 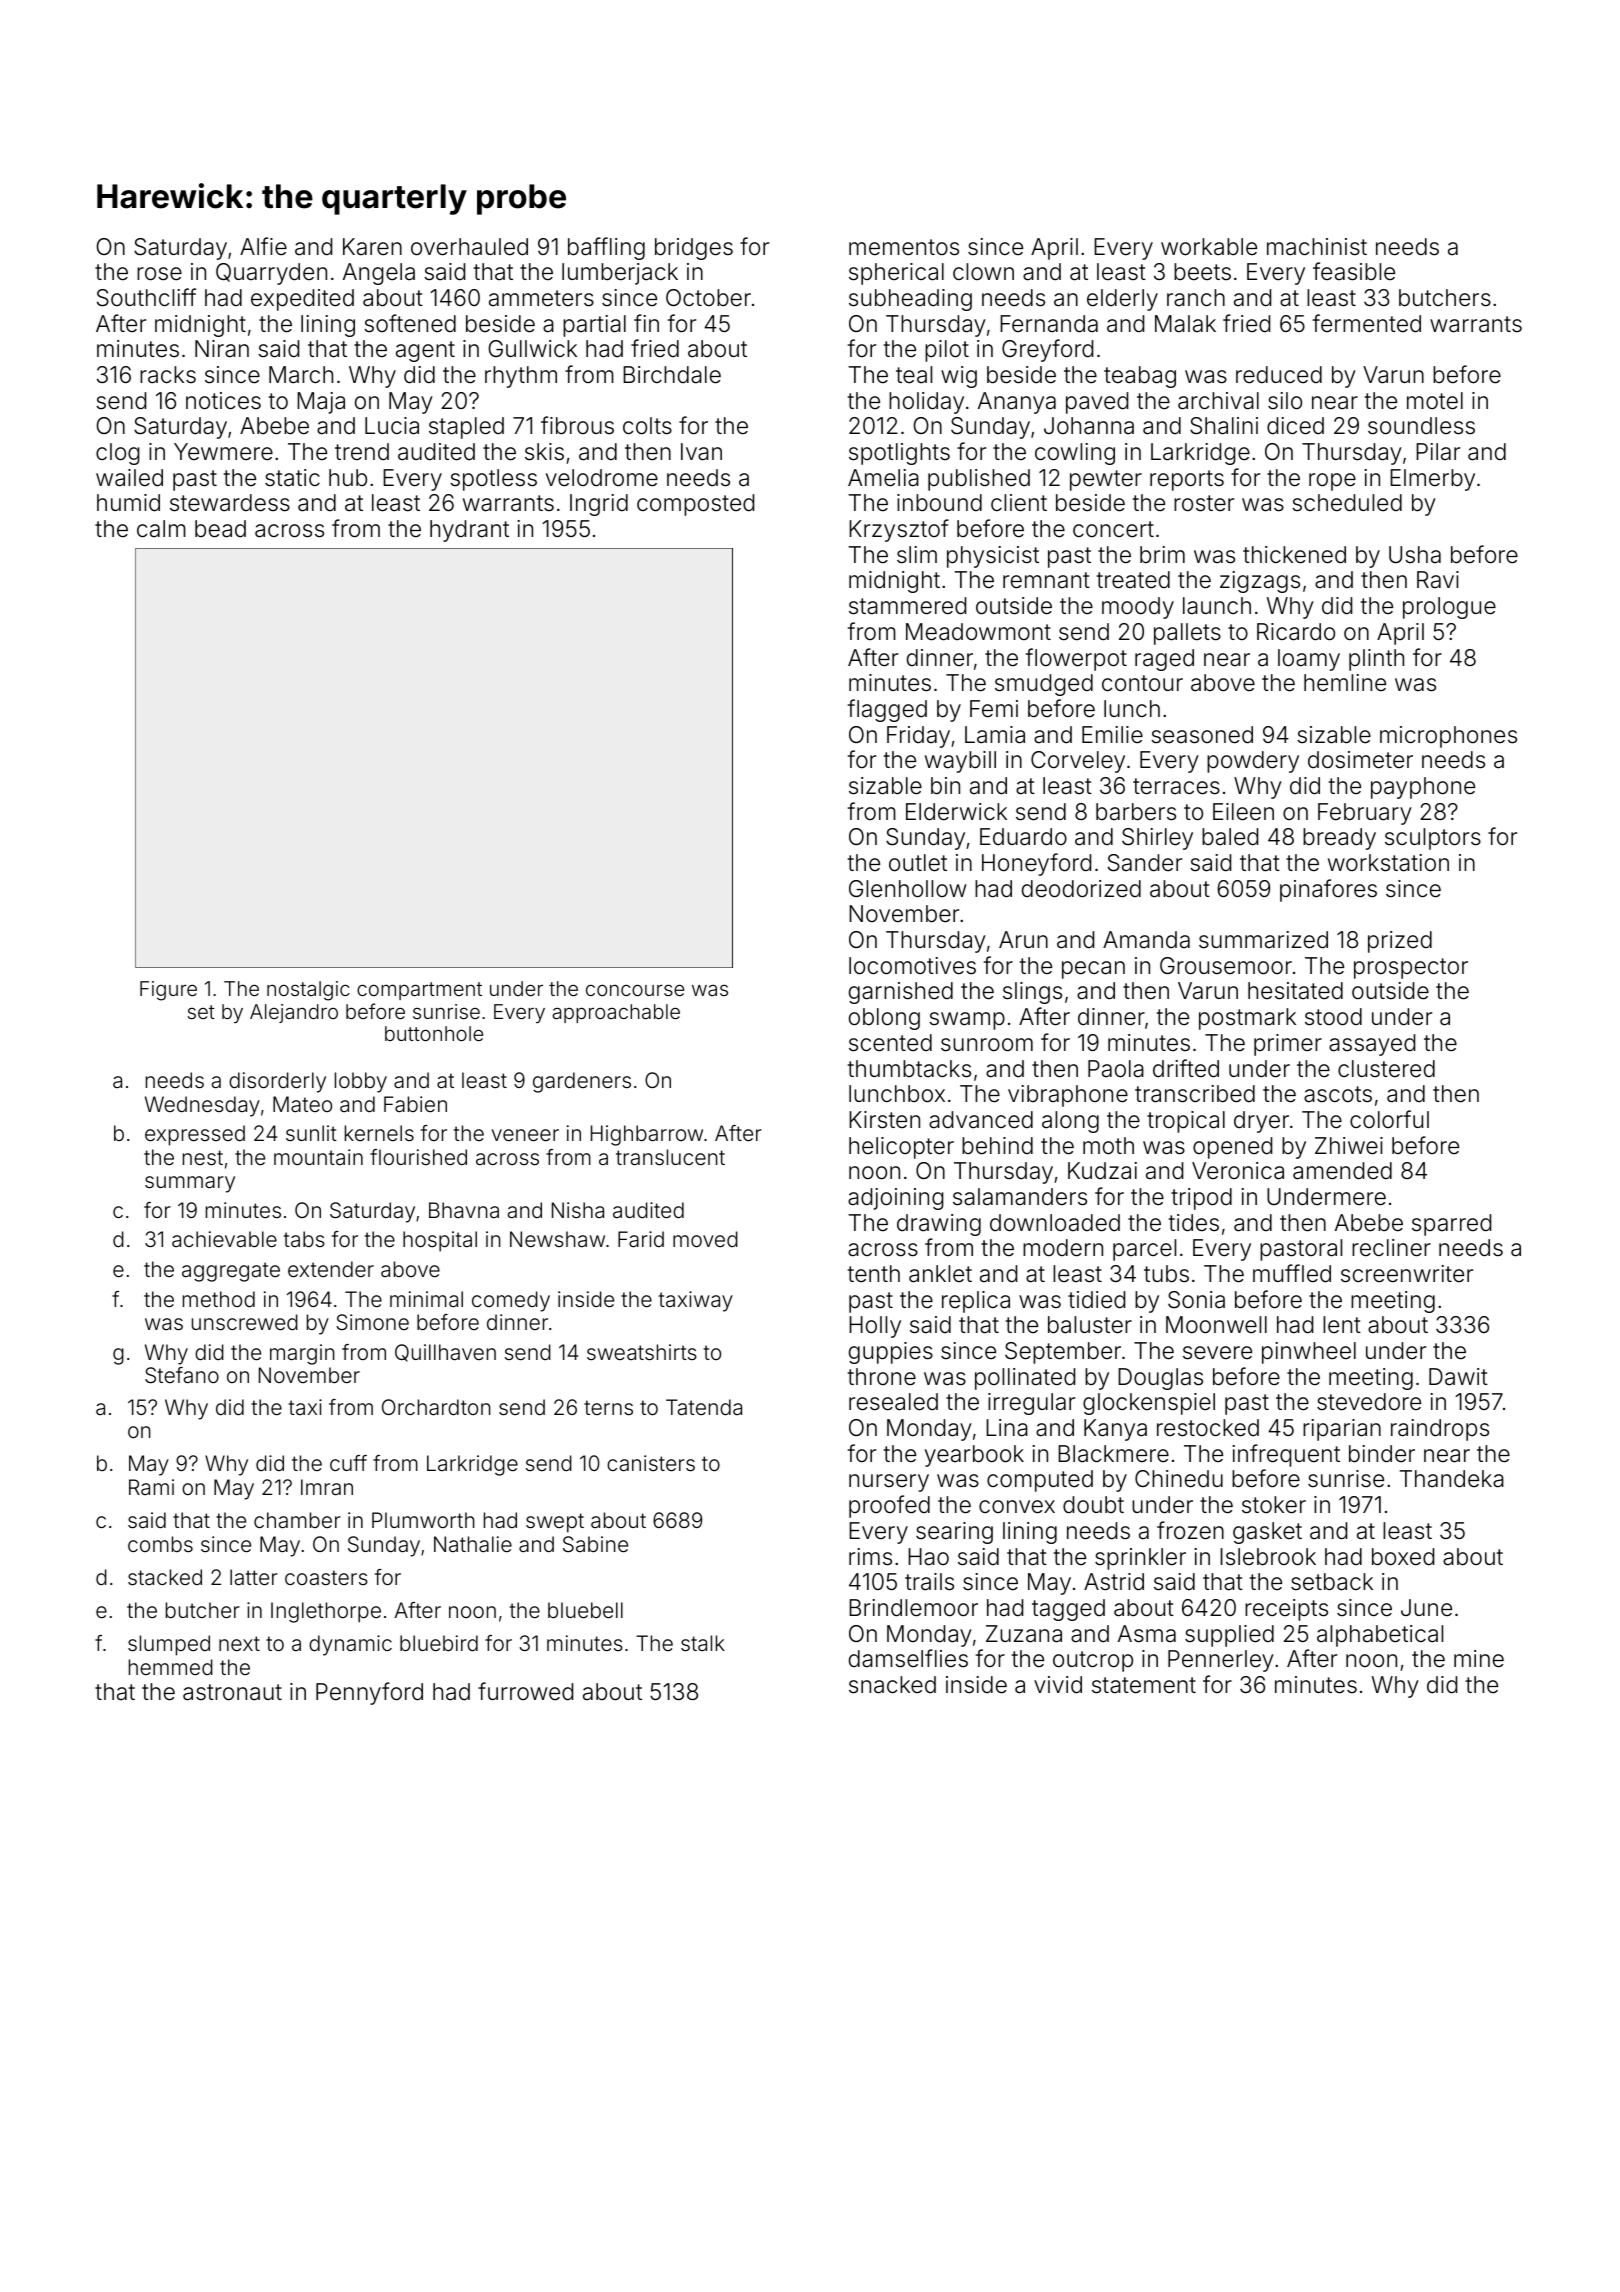 What do you see at coordinates (168, 991) in the screenshot?
I see `Figure` at bounding box center [168, 991].
